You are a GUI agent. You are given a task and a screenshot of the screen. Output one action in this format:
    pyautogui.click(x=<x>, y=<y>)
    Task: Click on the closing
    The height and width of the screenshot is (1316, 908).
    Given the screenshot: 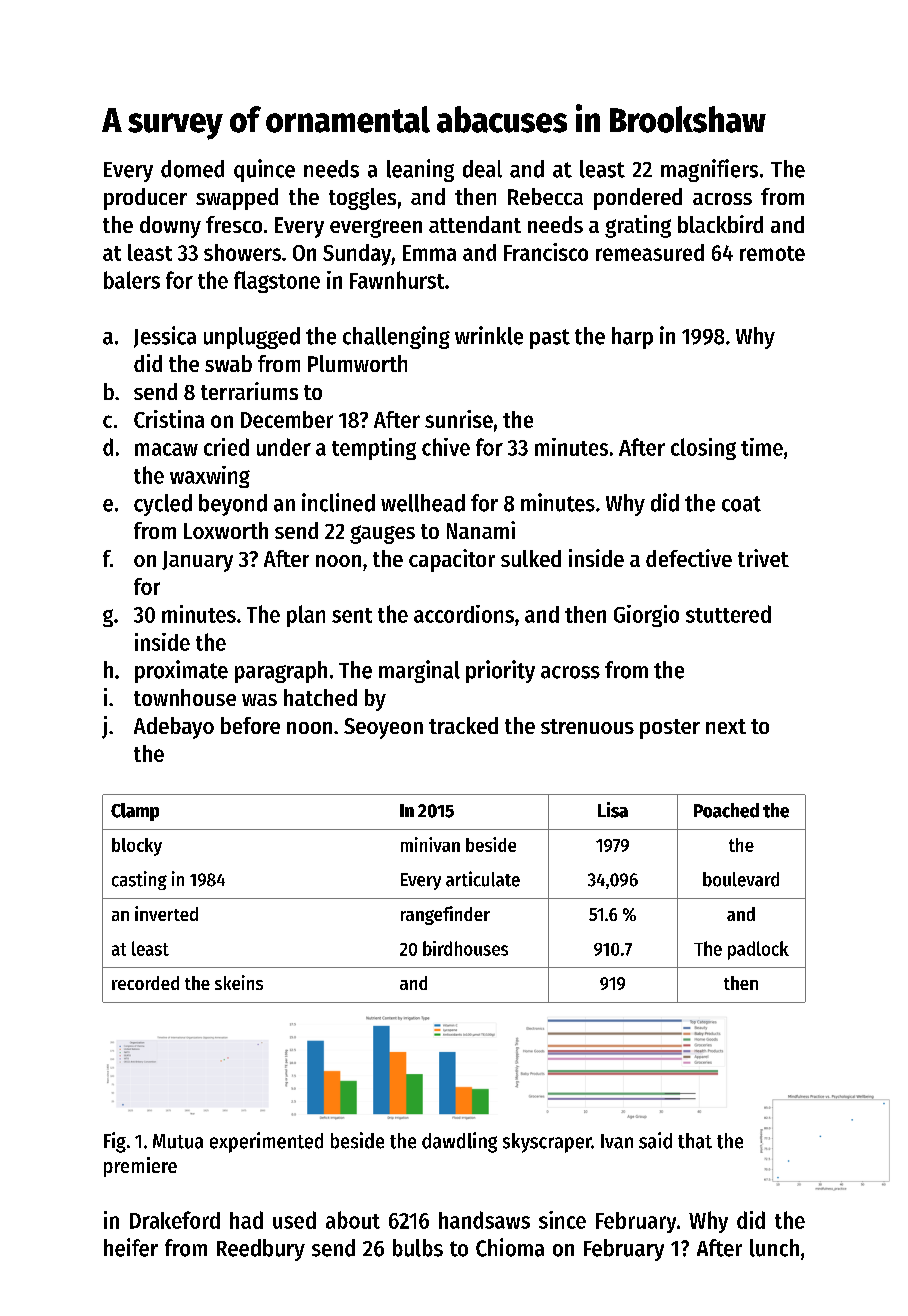 What is the action you would take?
    pyautogui.click(x=703, y=449)
